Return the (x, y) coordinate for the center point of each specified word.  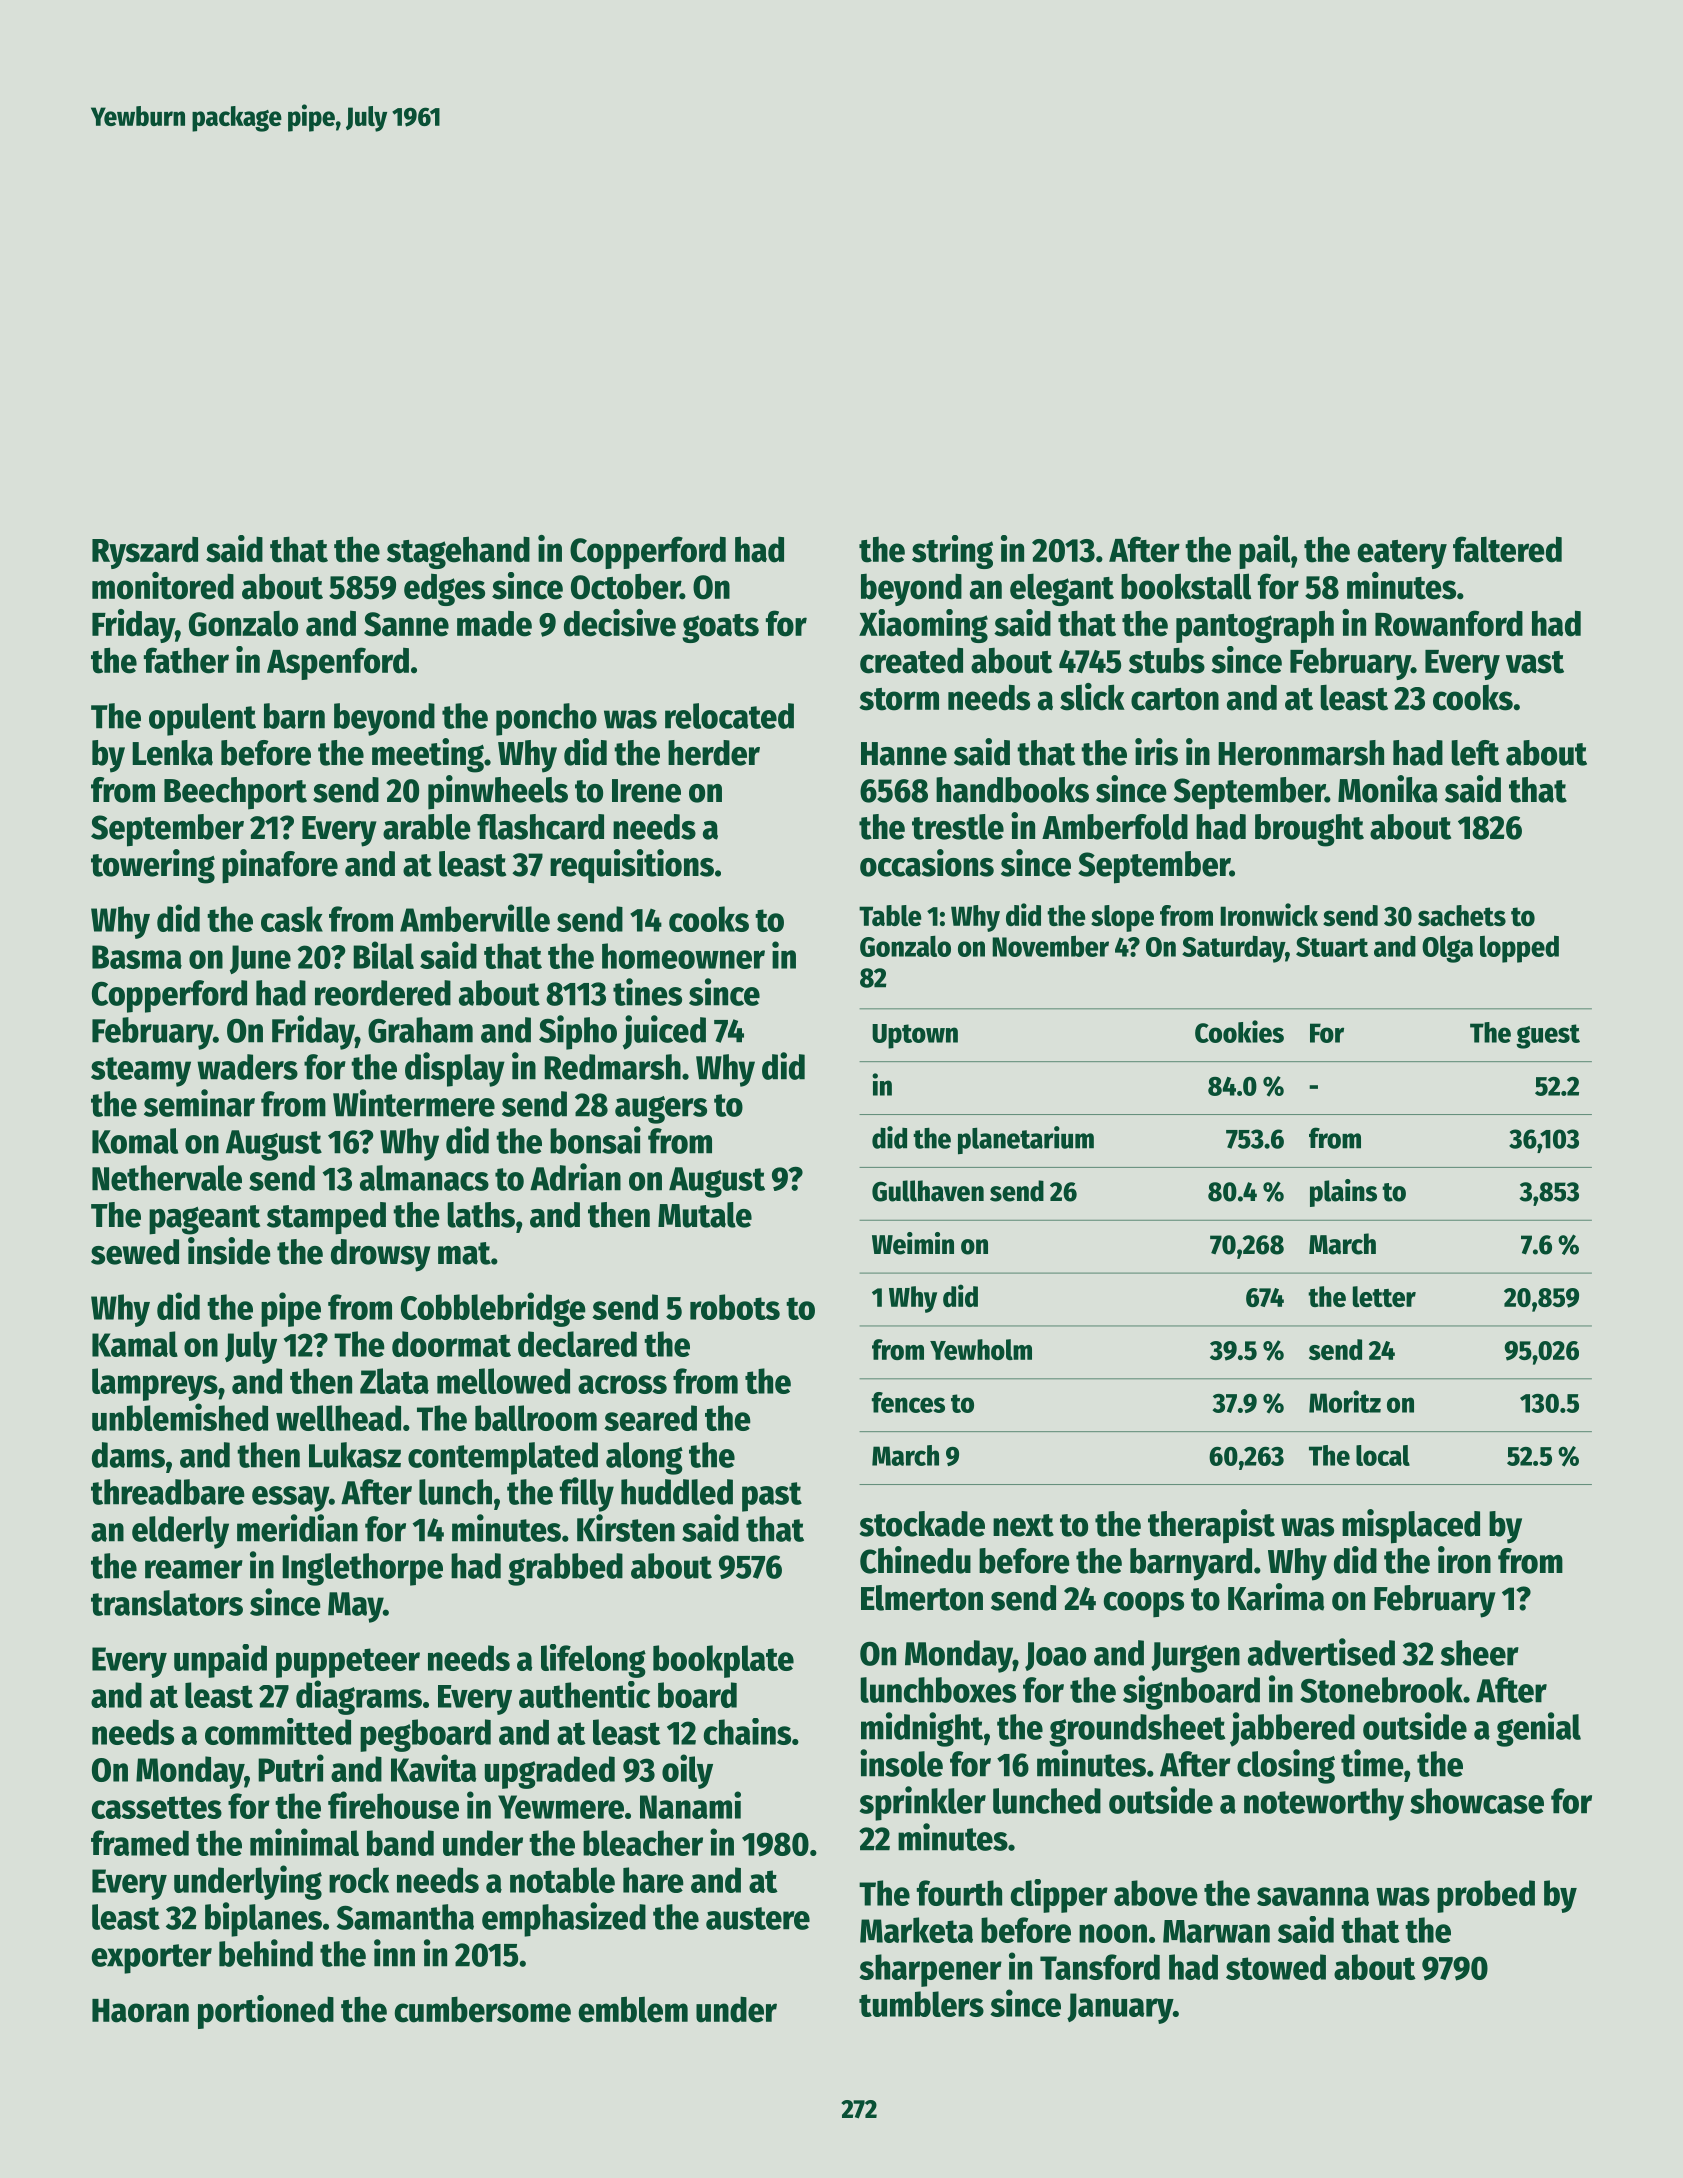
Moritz (1345, 1401)
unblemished (180, 1417)
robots (735, 1307)
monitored (163, 586)
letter (1384, 1296)
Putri (291, 1768)
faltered (1507, 549)
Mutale (705, 1215)
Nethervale (167, 1178)
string (952, 552)
